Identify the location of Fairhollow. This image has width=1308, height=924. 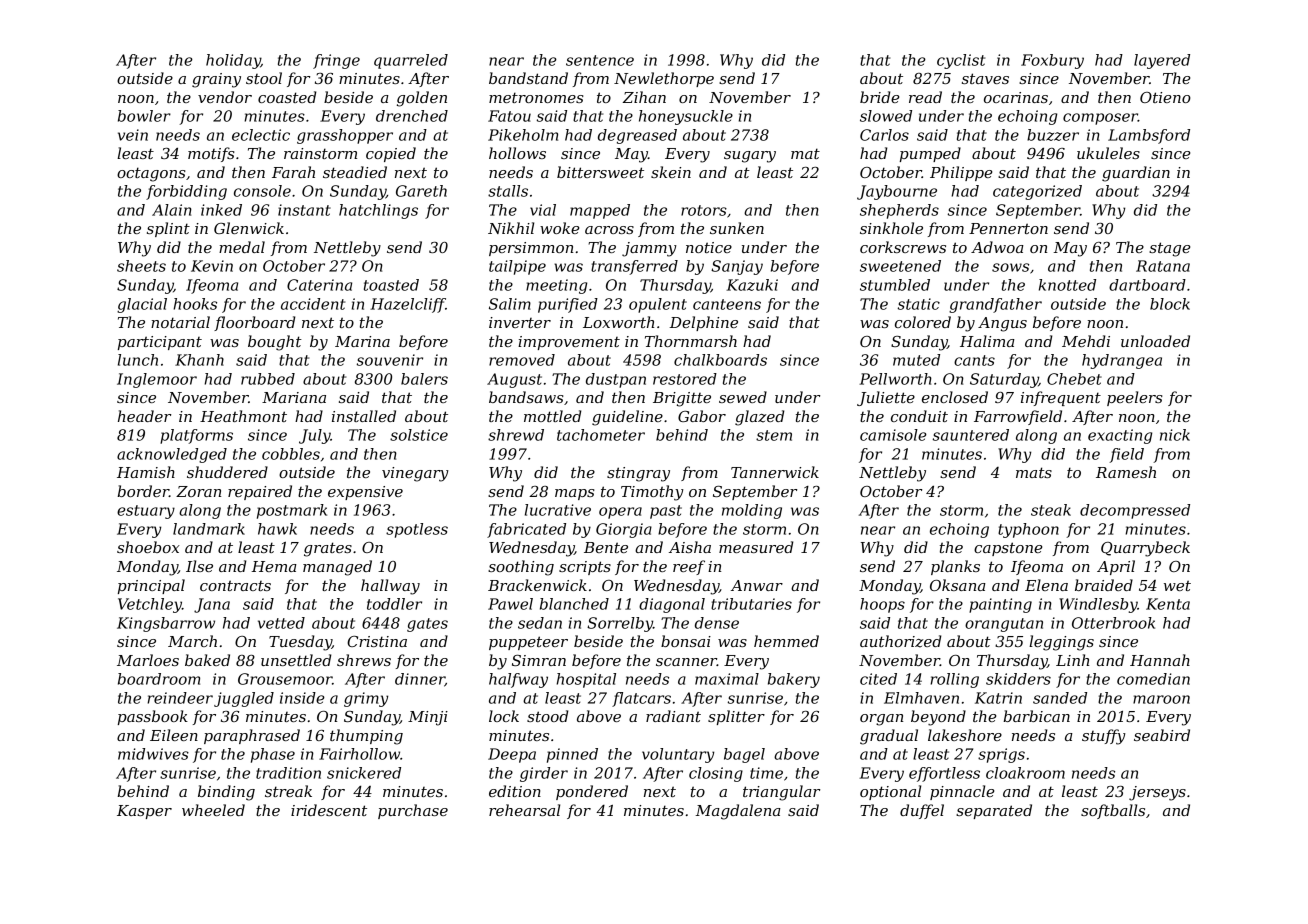
(359, 754).
